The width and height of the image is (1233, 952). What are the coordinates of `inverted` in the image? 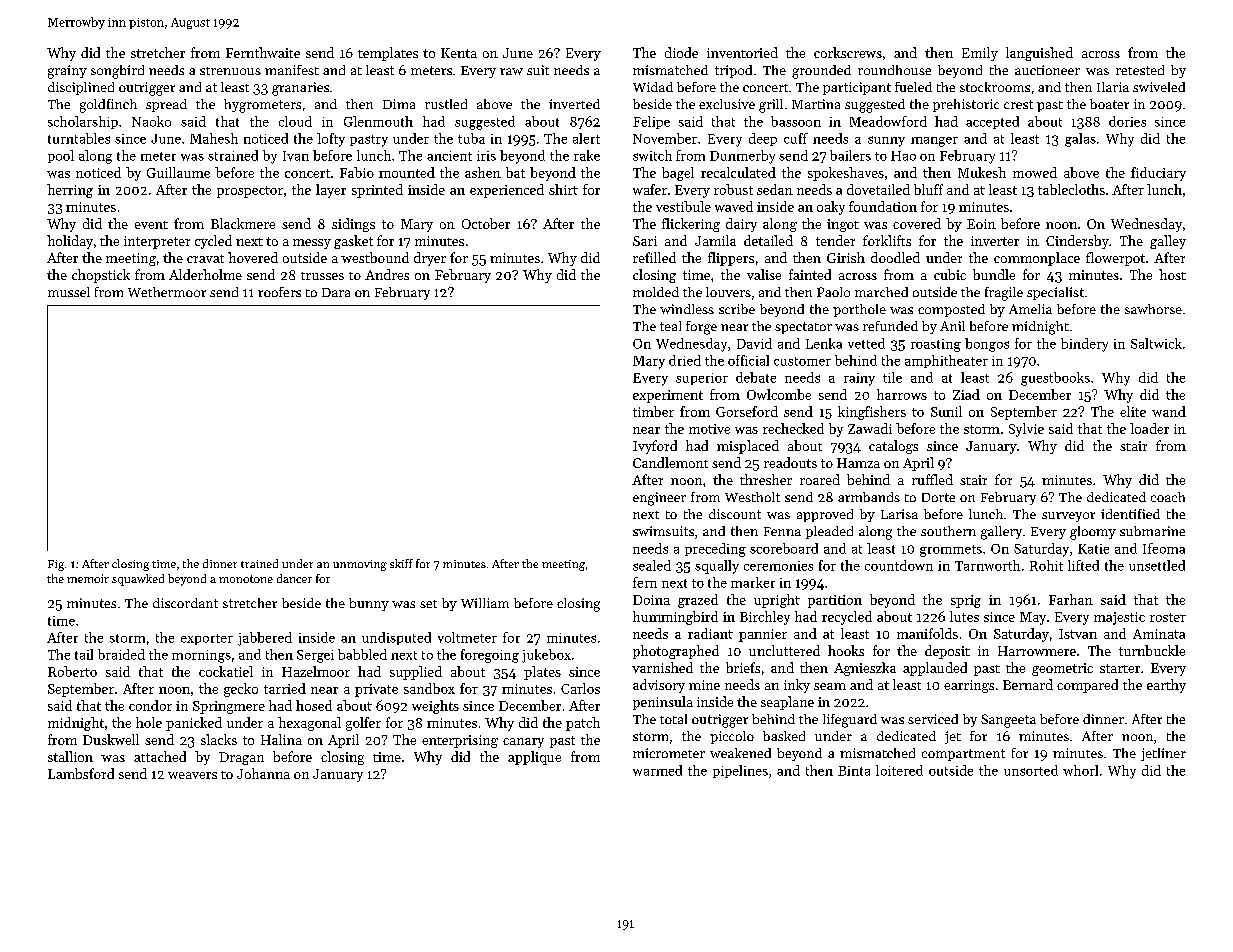 It's located at (574, 104).
